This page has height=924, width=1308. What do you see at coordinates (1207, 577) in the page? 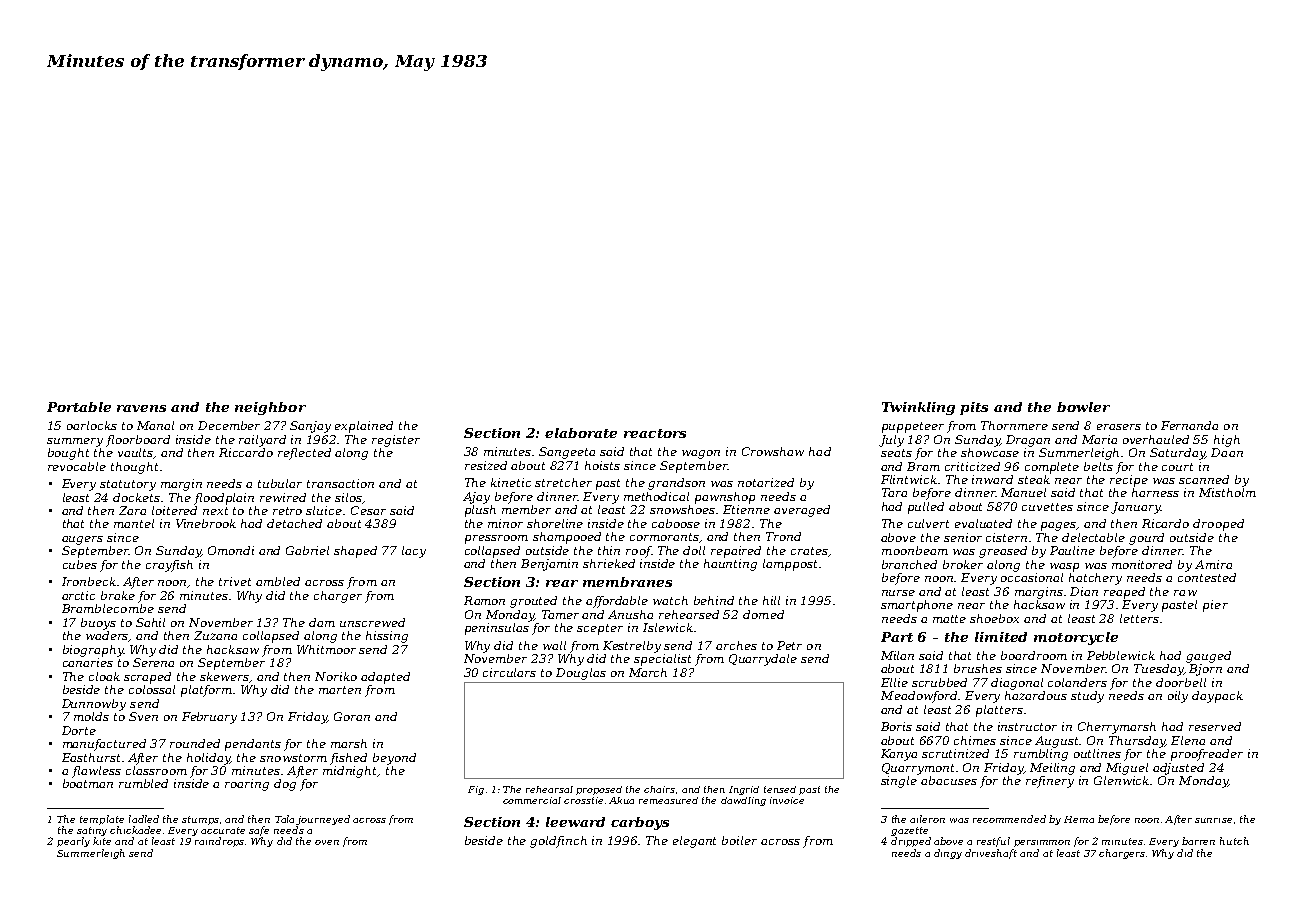
I see `contested` at bounding box center [1207, 577].
